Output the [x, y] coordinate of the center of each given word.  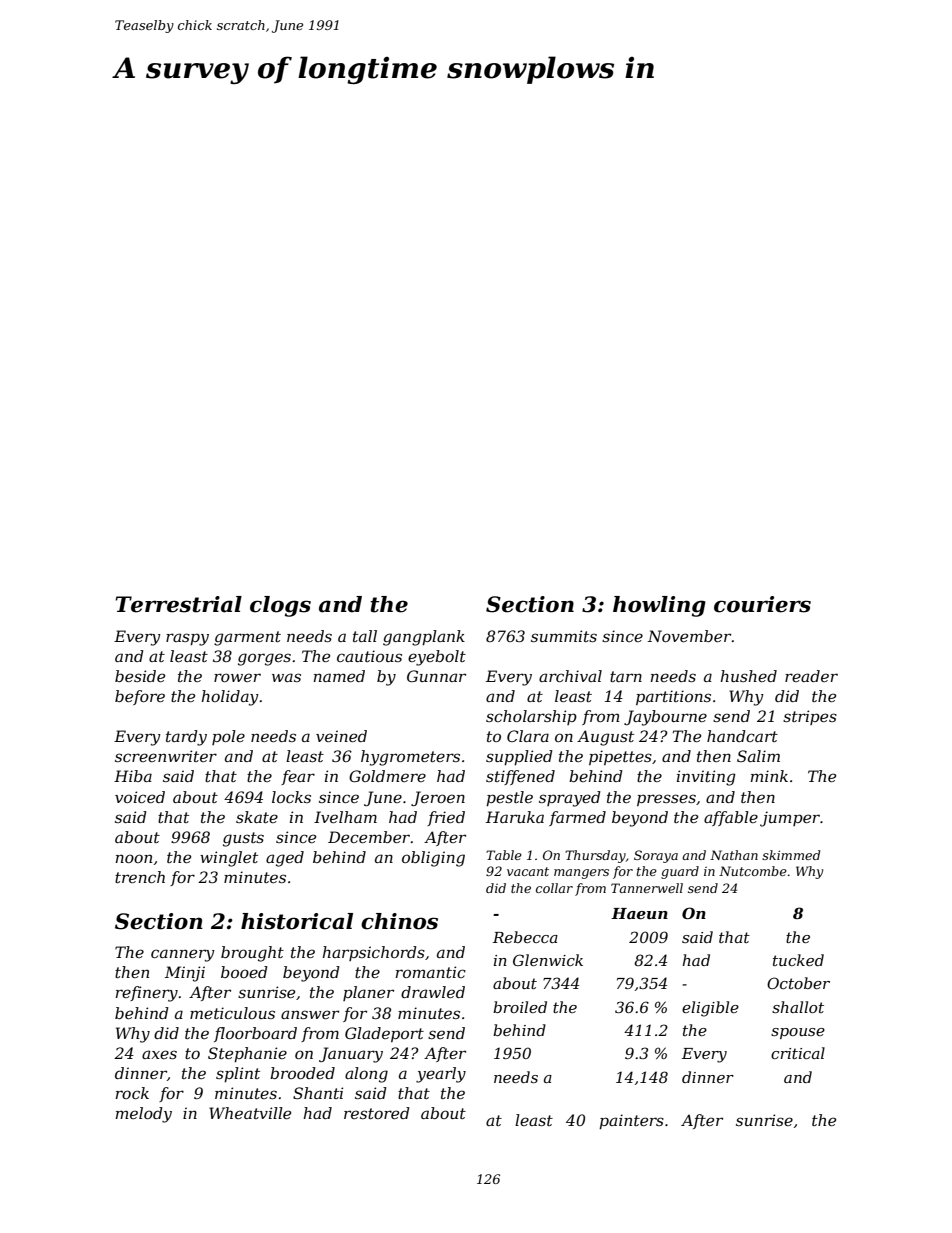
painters [631, 1121]
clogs [280, 606]
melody [144, 1115]
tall [365, 636]
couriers [762, 604]
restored [377, 1113]
